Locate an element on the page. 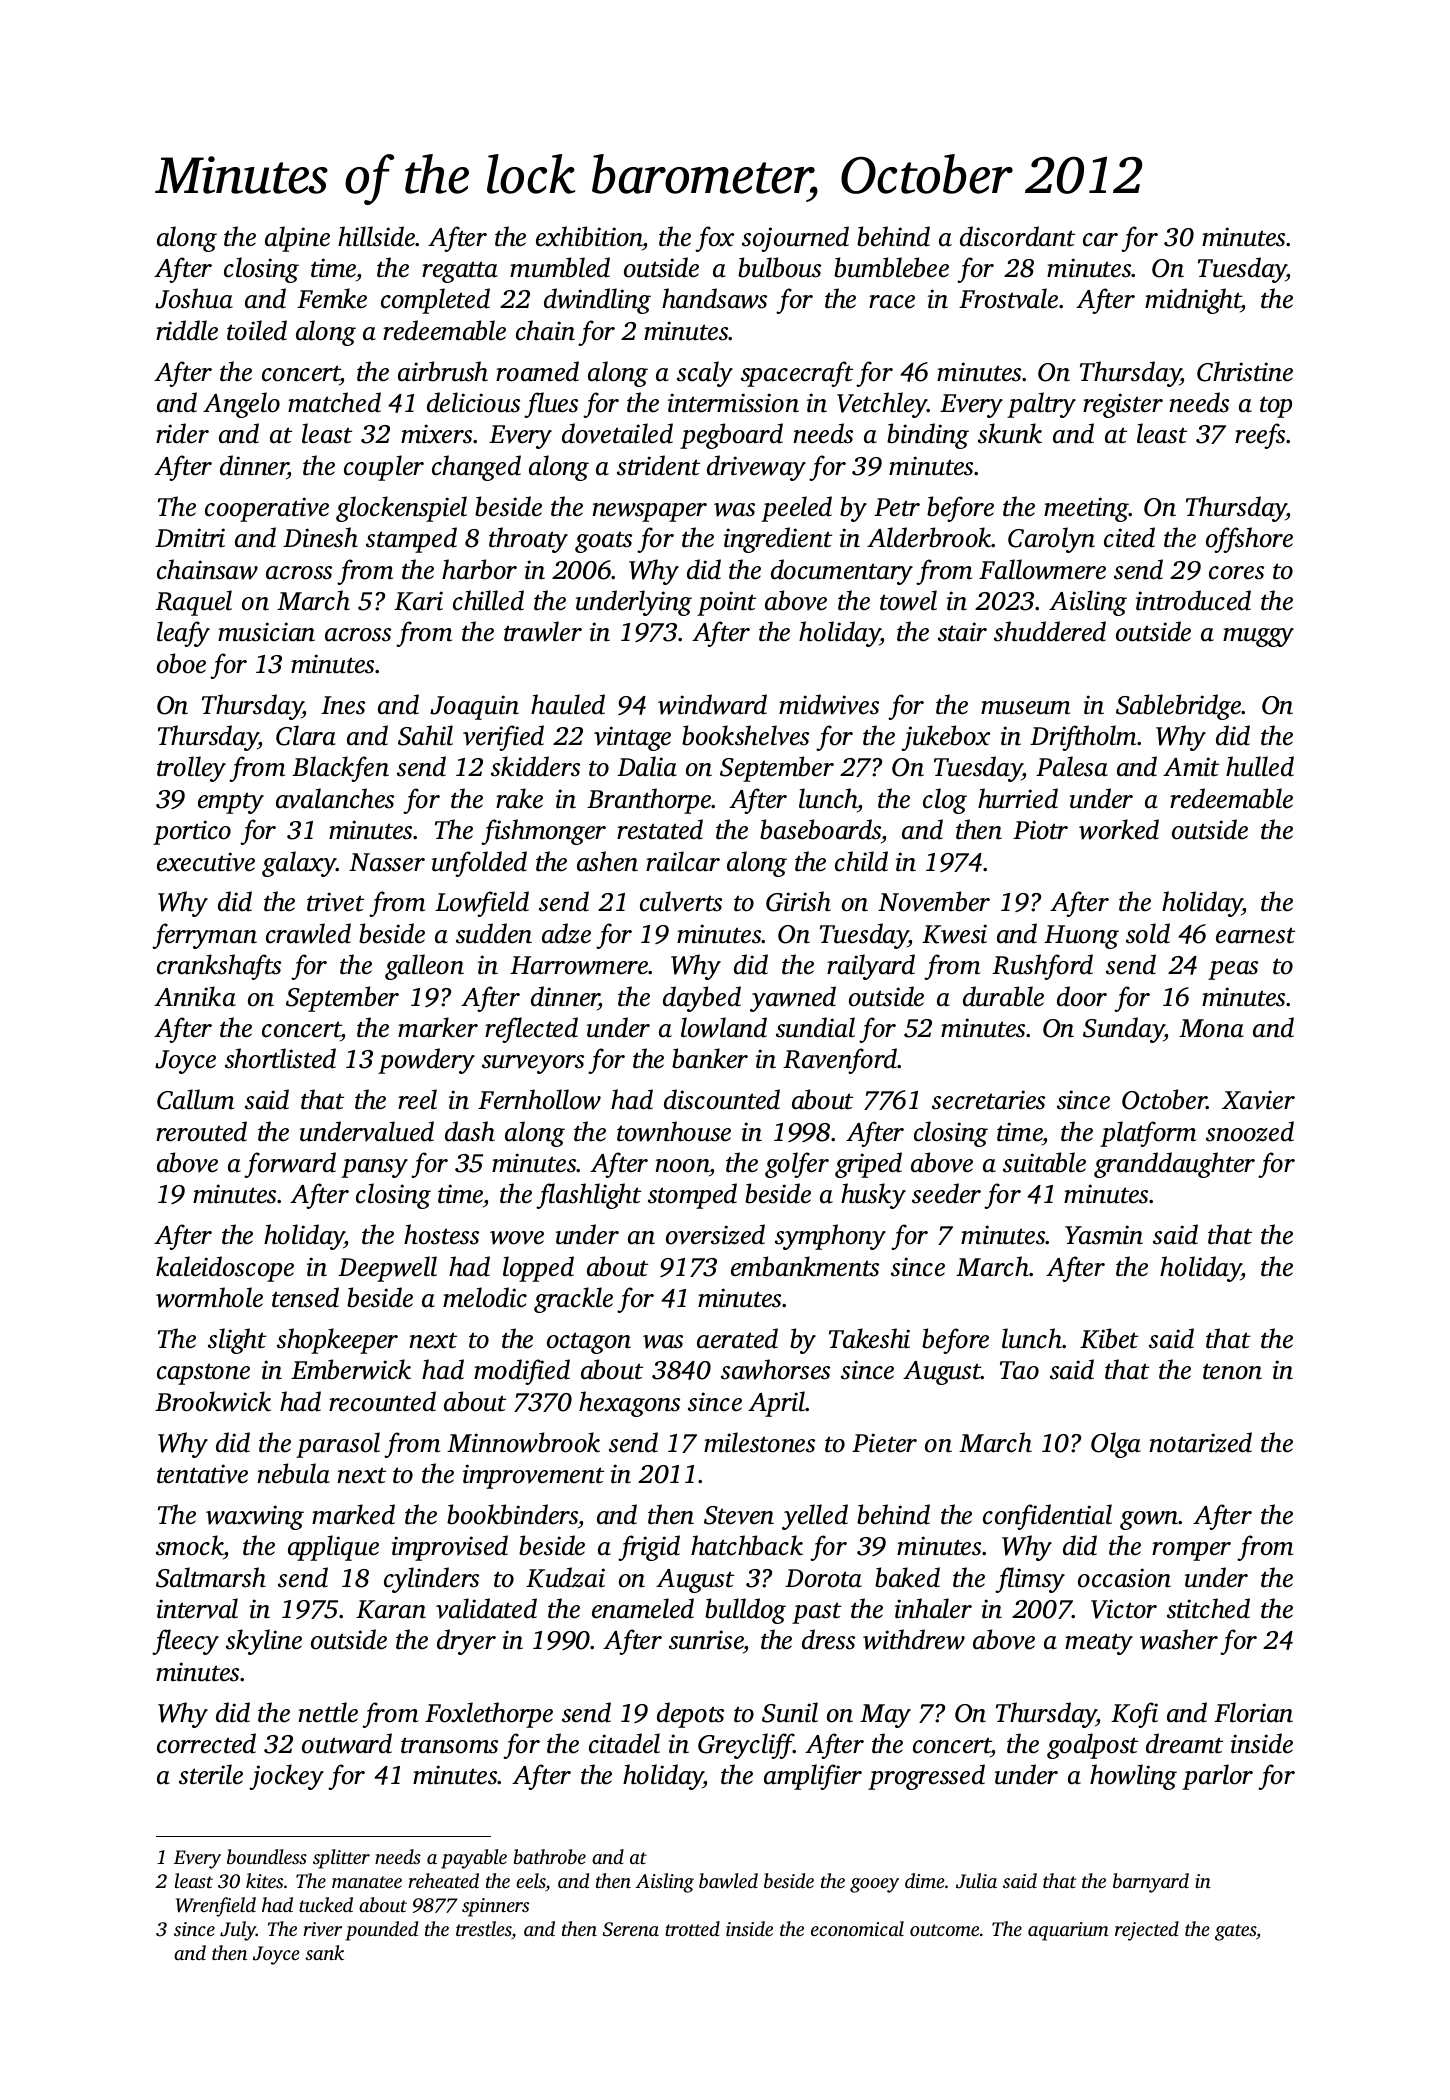  Annika is located at coordinates (195, 996).
